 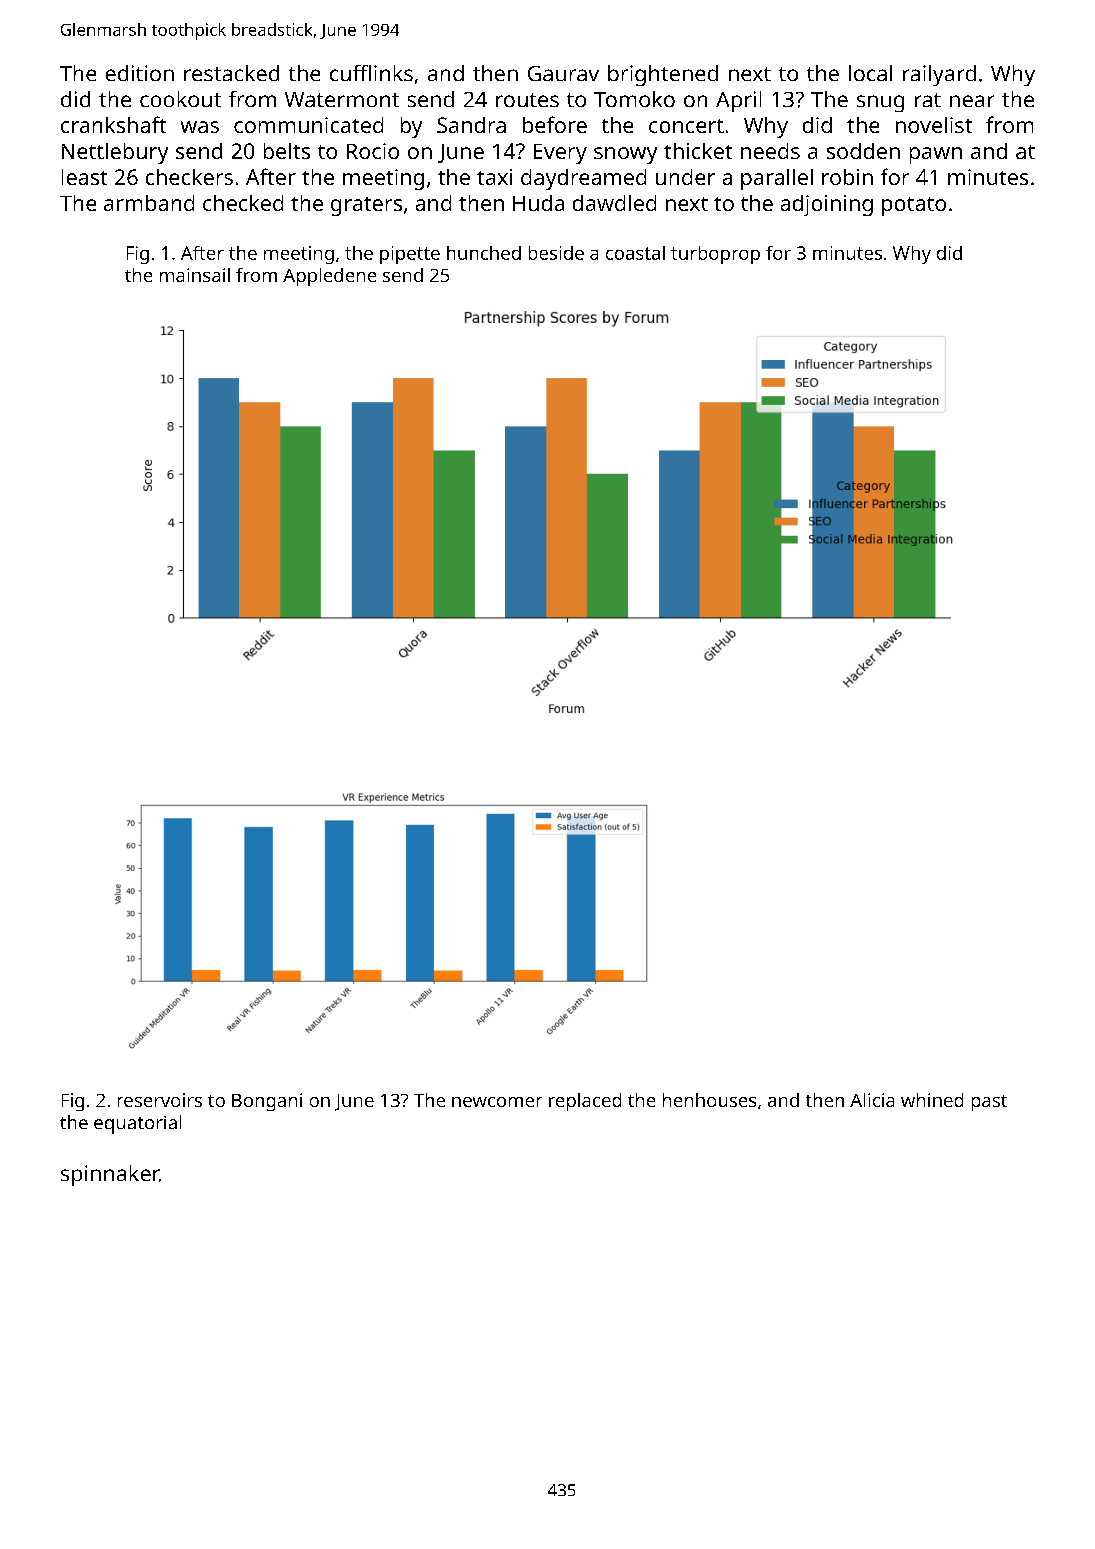 I want to click on turboprop, so click(x=715, y=255).
